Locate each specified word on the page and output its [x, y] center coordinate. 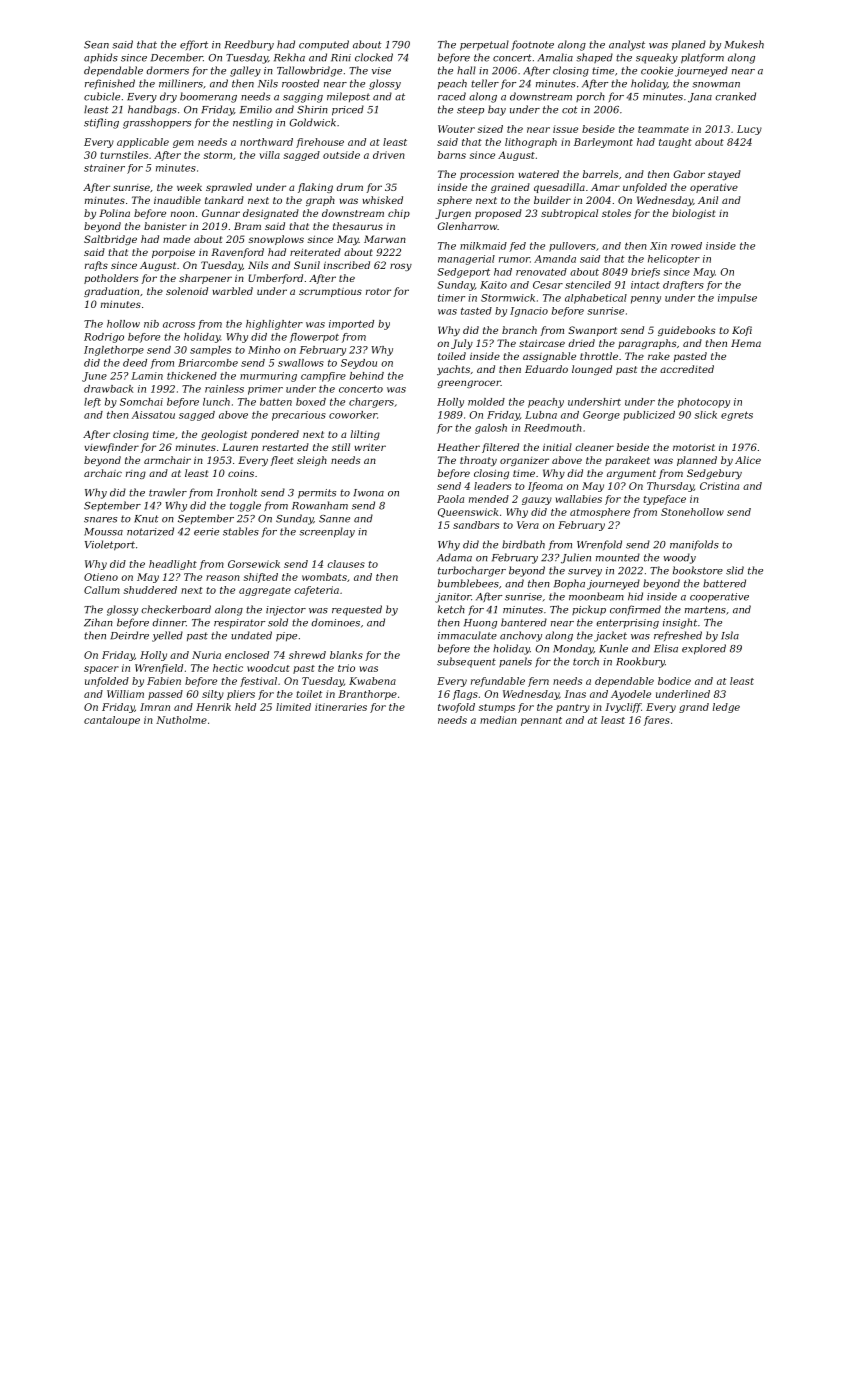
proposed [498, 214]
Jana [700, 98]
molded [486, 402]
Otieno [101, 577]
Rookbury [640, 662]
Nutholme [181, 720]
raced [452, 96]
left [92, 403]
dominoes [335, 622]
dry [168, 97]
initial [557, 447]
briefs [645, 273]
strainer [104, 168]
